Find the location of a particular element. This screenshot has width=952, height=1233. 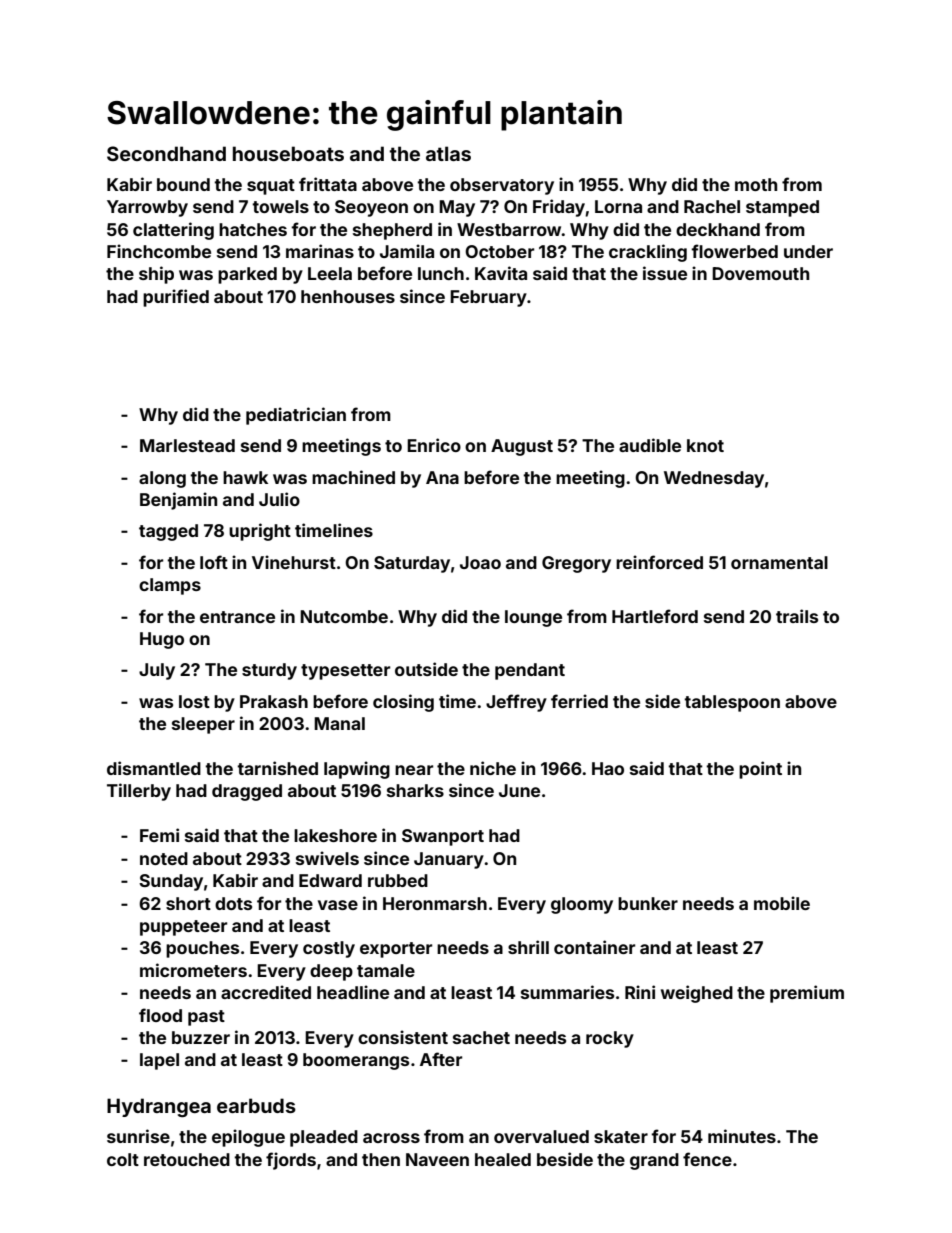

mobile is located at coordinates (782, 903).
